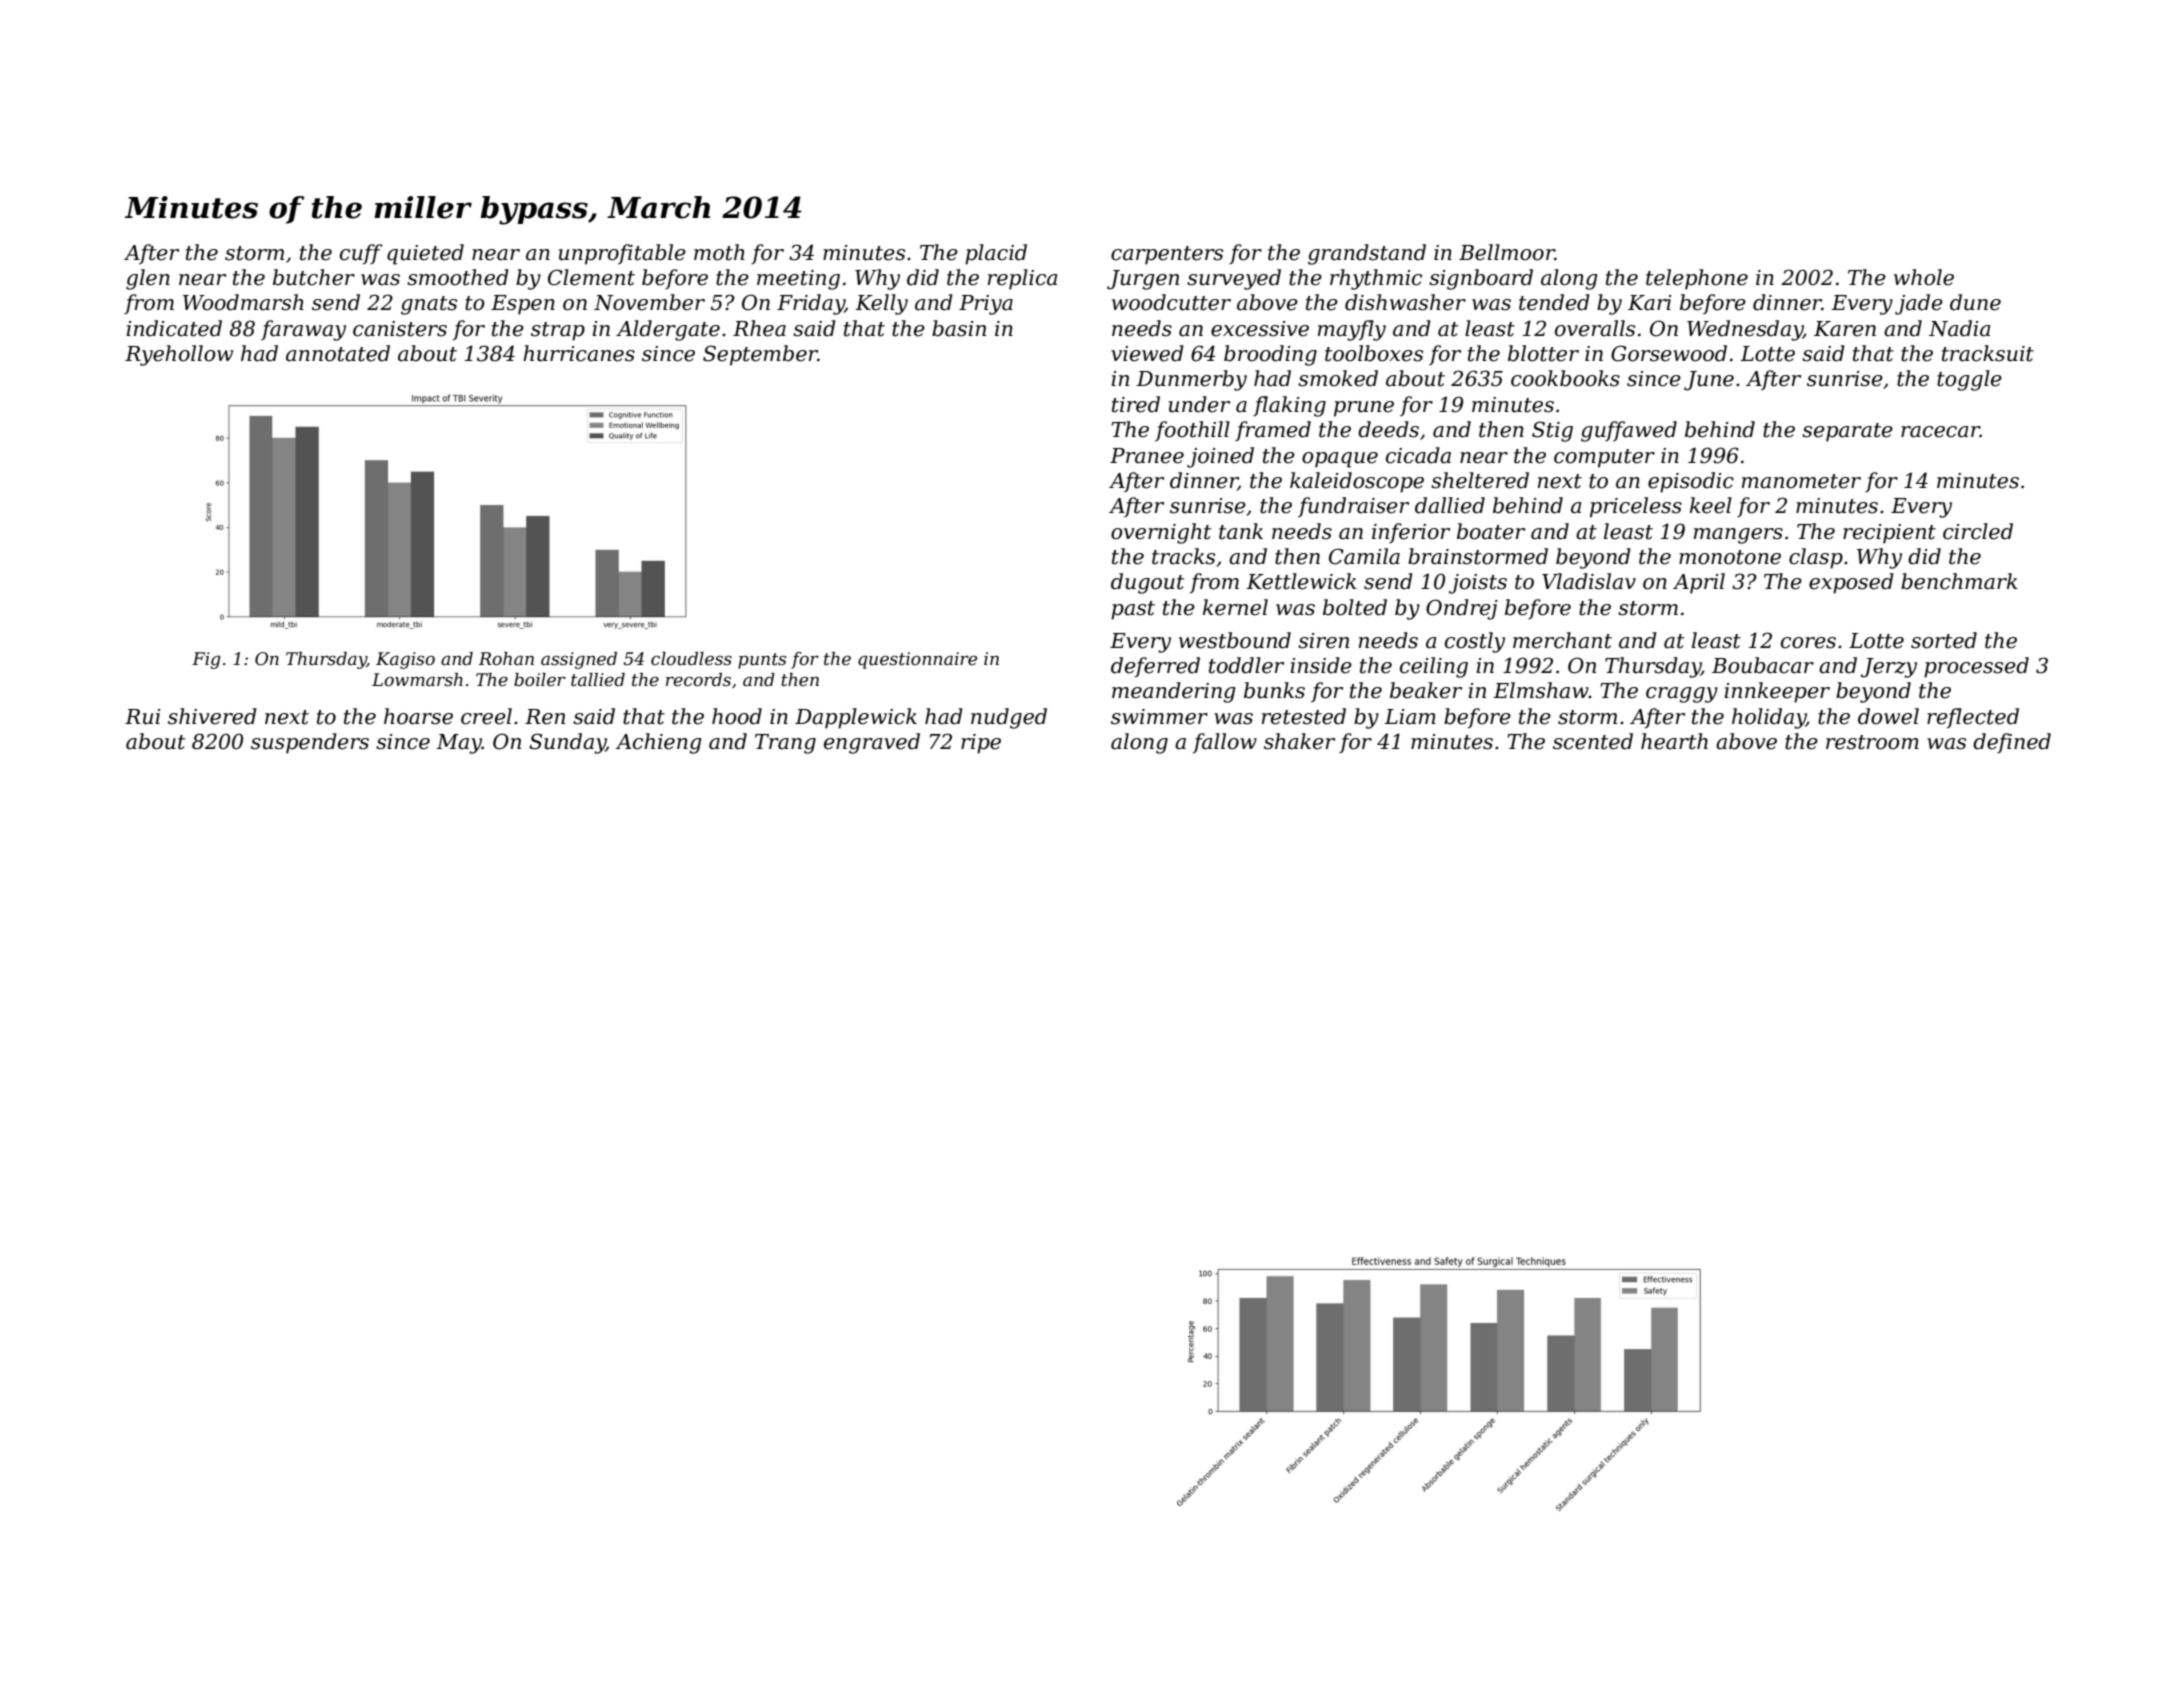 The height and width of the screenshot is (1683, 2178). Describe the element at coordinates (1730, 557) in the screenshot. I see `monotone` at that location.
